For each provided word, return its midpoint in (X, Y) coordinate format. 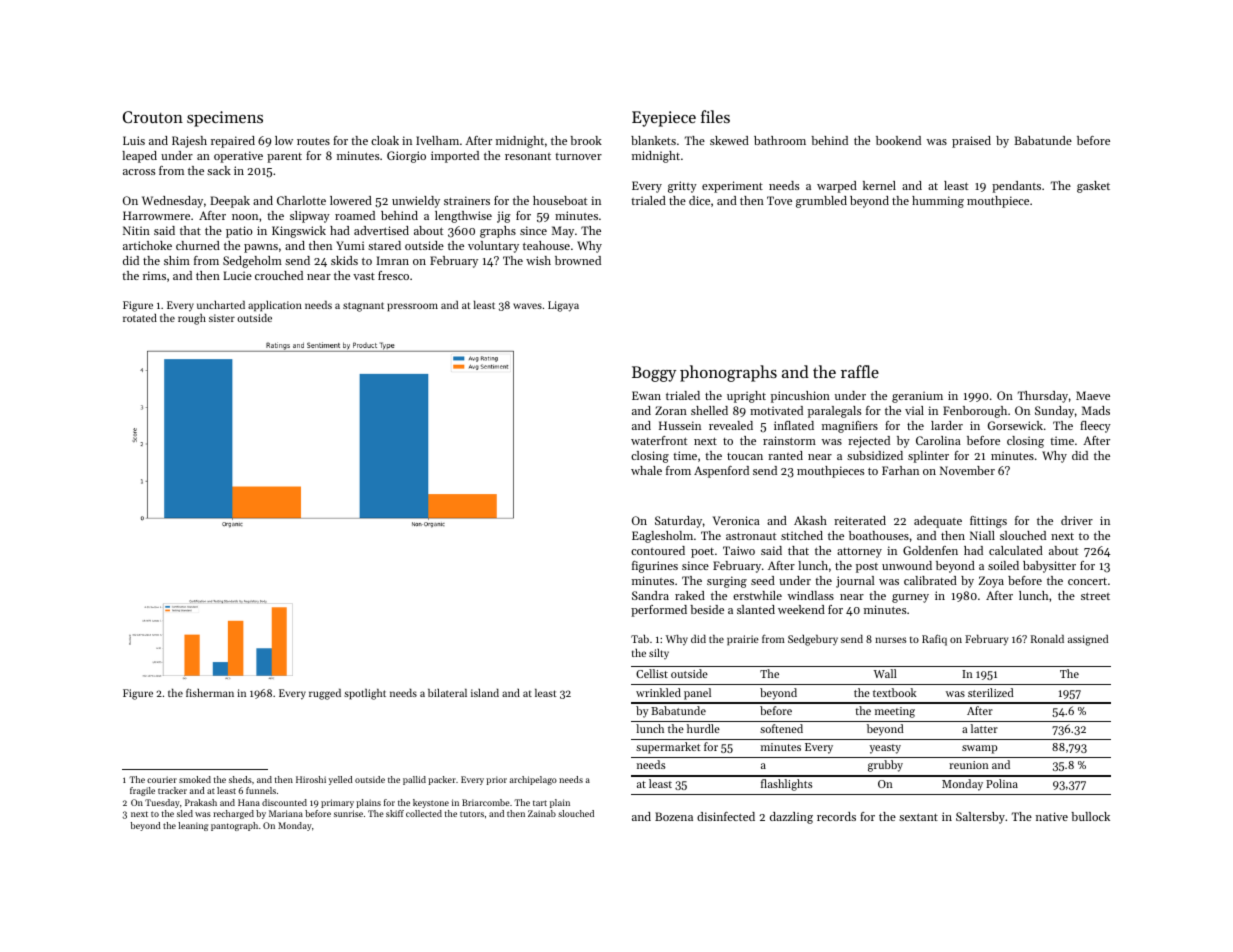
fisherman (210, 692)
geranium (917, 397)
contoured (658, 550)
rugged (325, 694)
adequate (938, 522)
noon (245, 217)
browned (578, 260)
